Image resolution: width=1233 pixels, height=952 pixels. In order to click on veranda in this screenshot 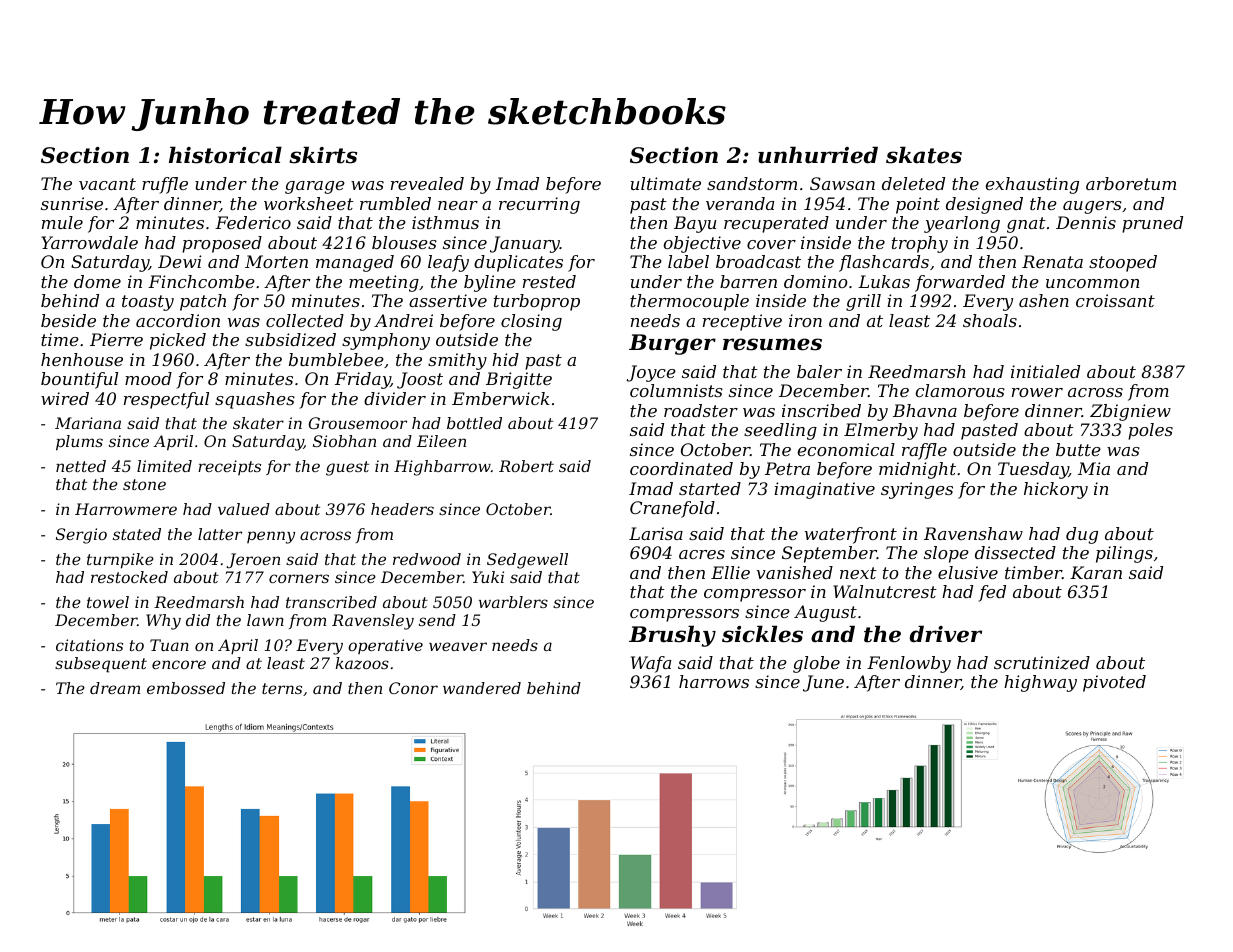, I will do `click(740, 203)`.
